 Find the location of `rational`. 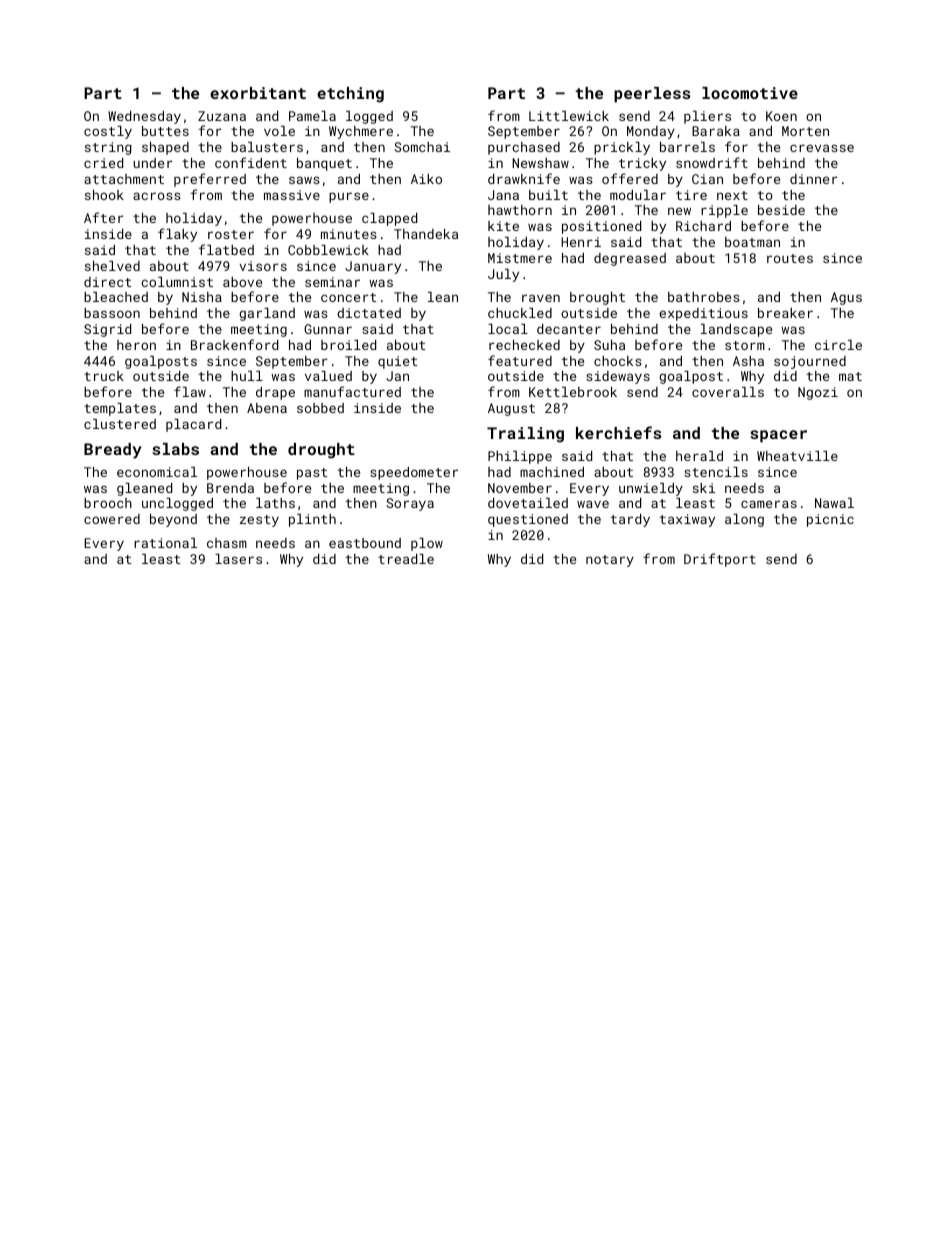

rational is located at coordinates (165, 543).
